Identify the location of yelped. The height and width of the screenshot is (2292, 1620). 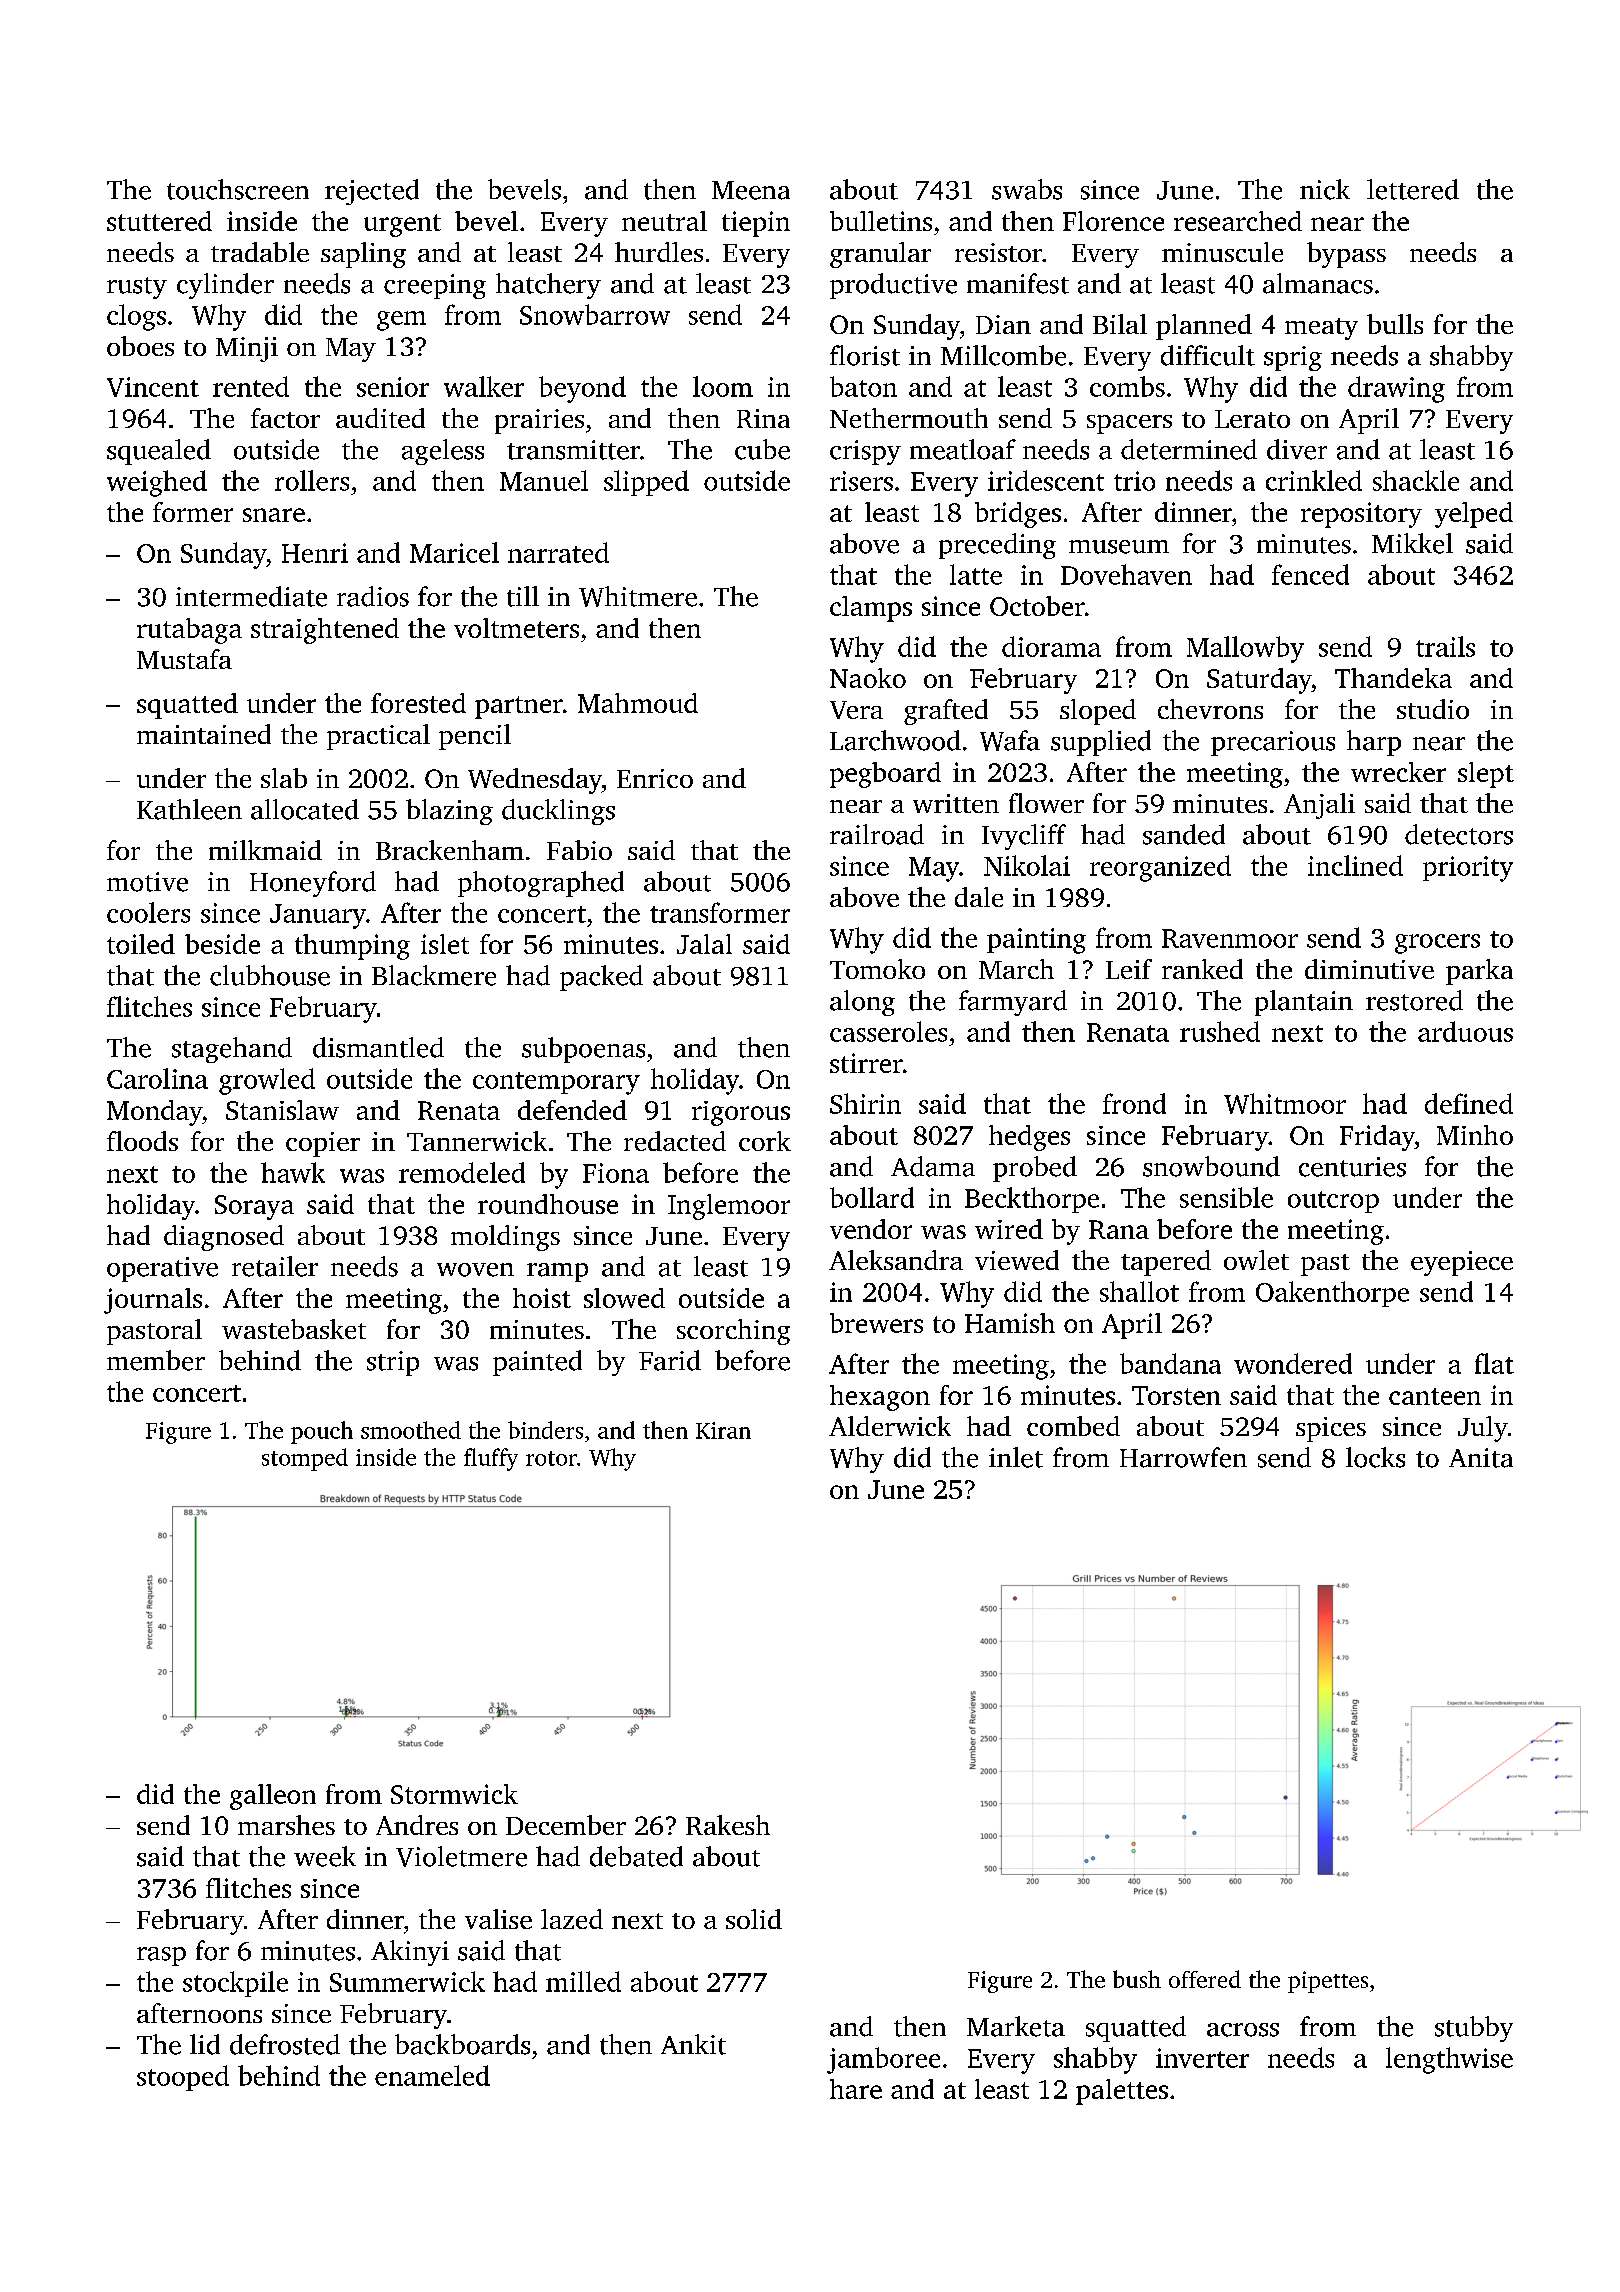
(1474, 515).
